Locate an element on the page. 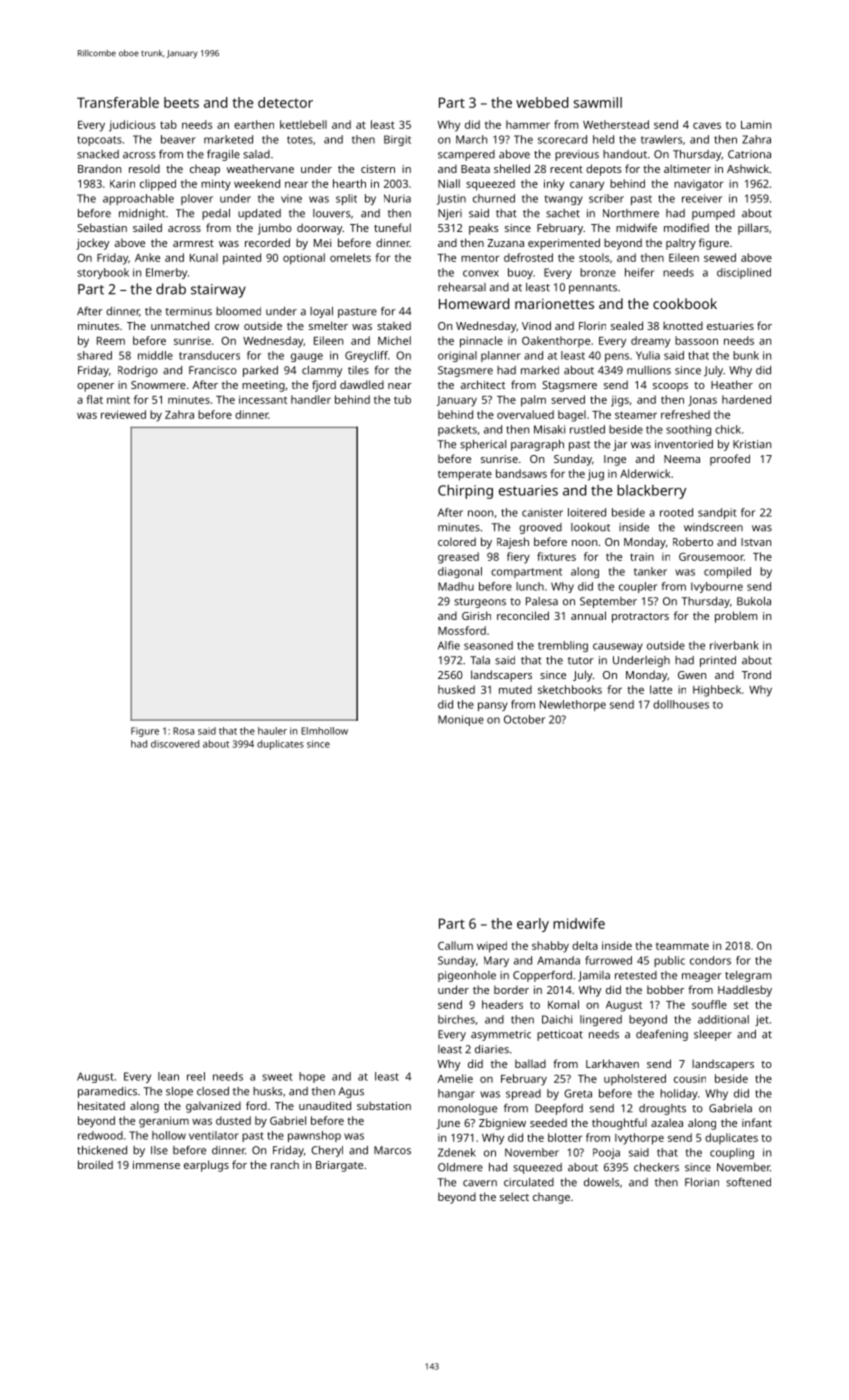 The image size is (849, 1400). Briargate is located at coordinates (339, 1166).
